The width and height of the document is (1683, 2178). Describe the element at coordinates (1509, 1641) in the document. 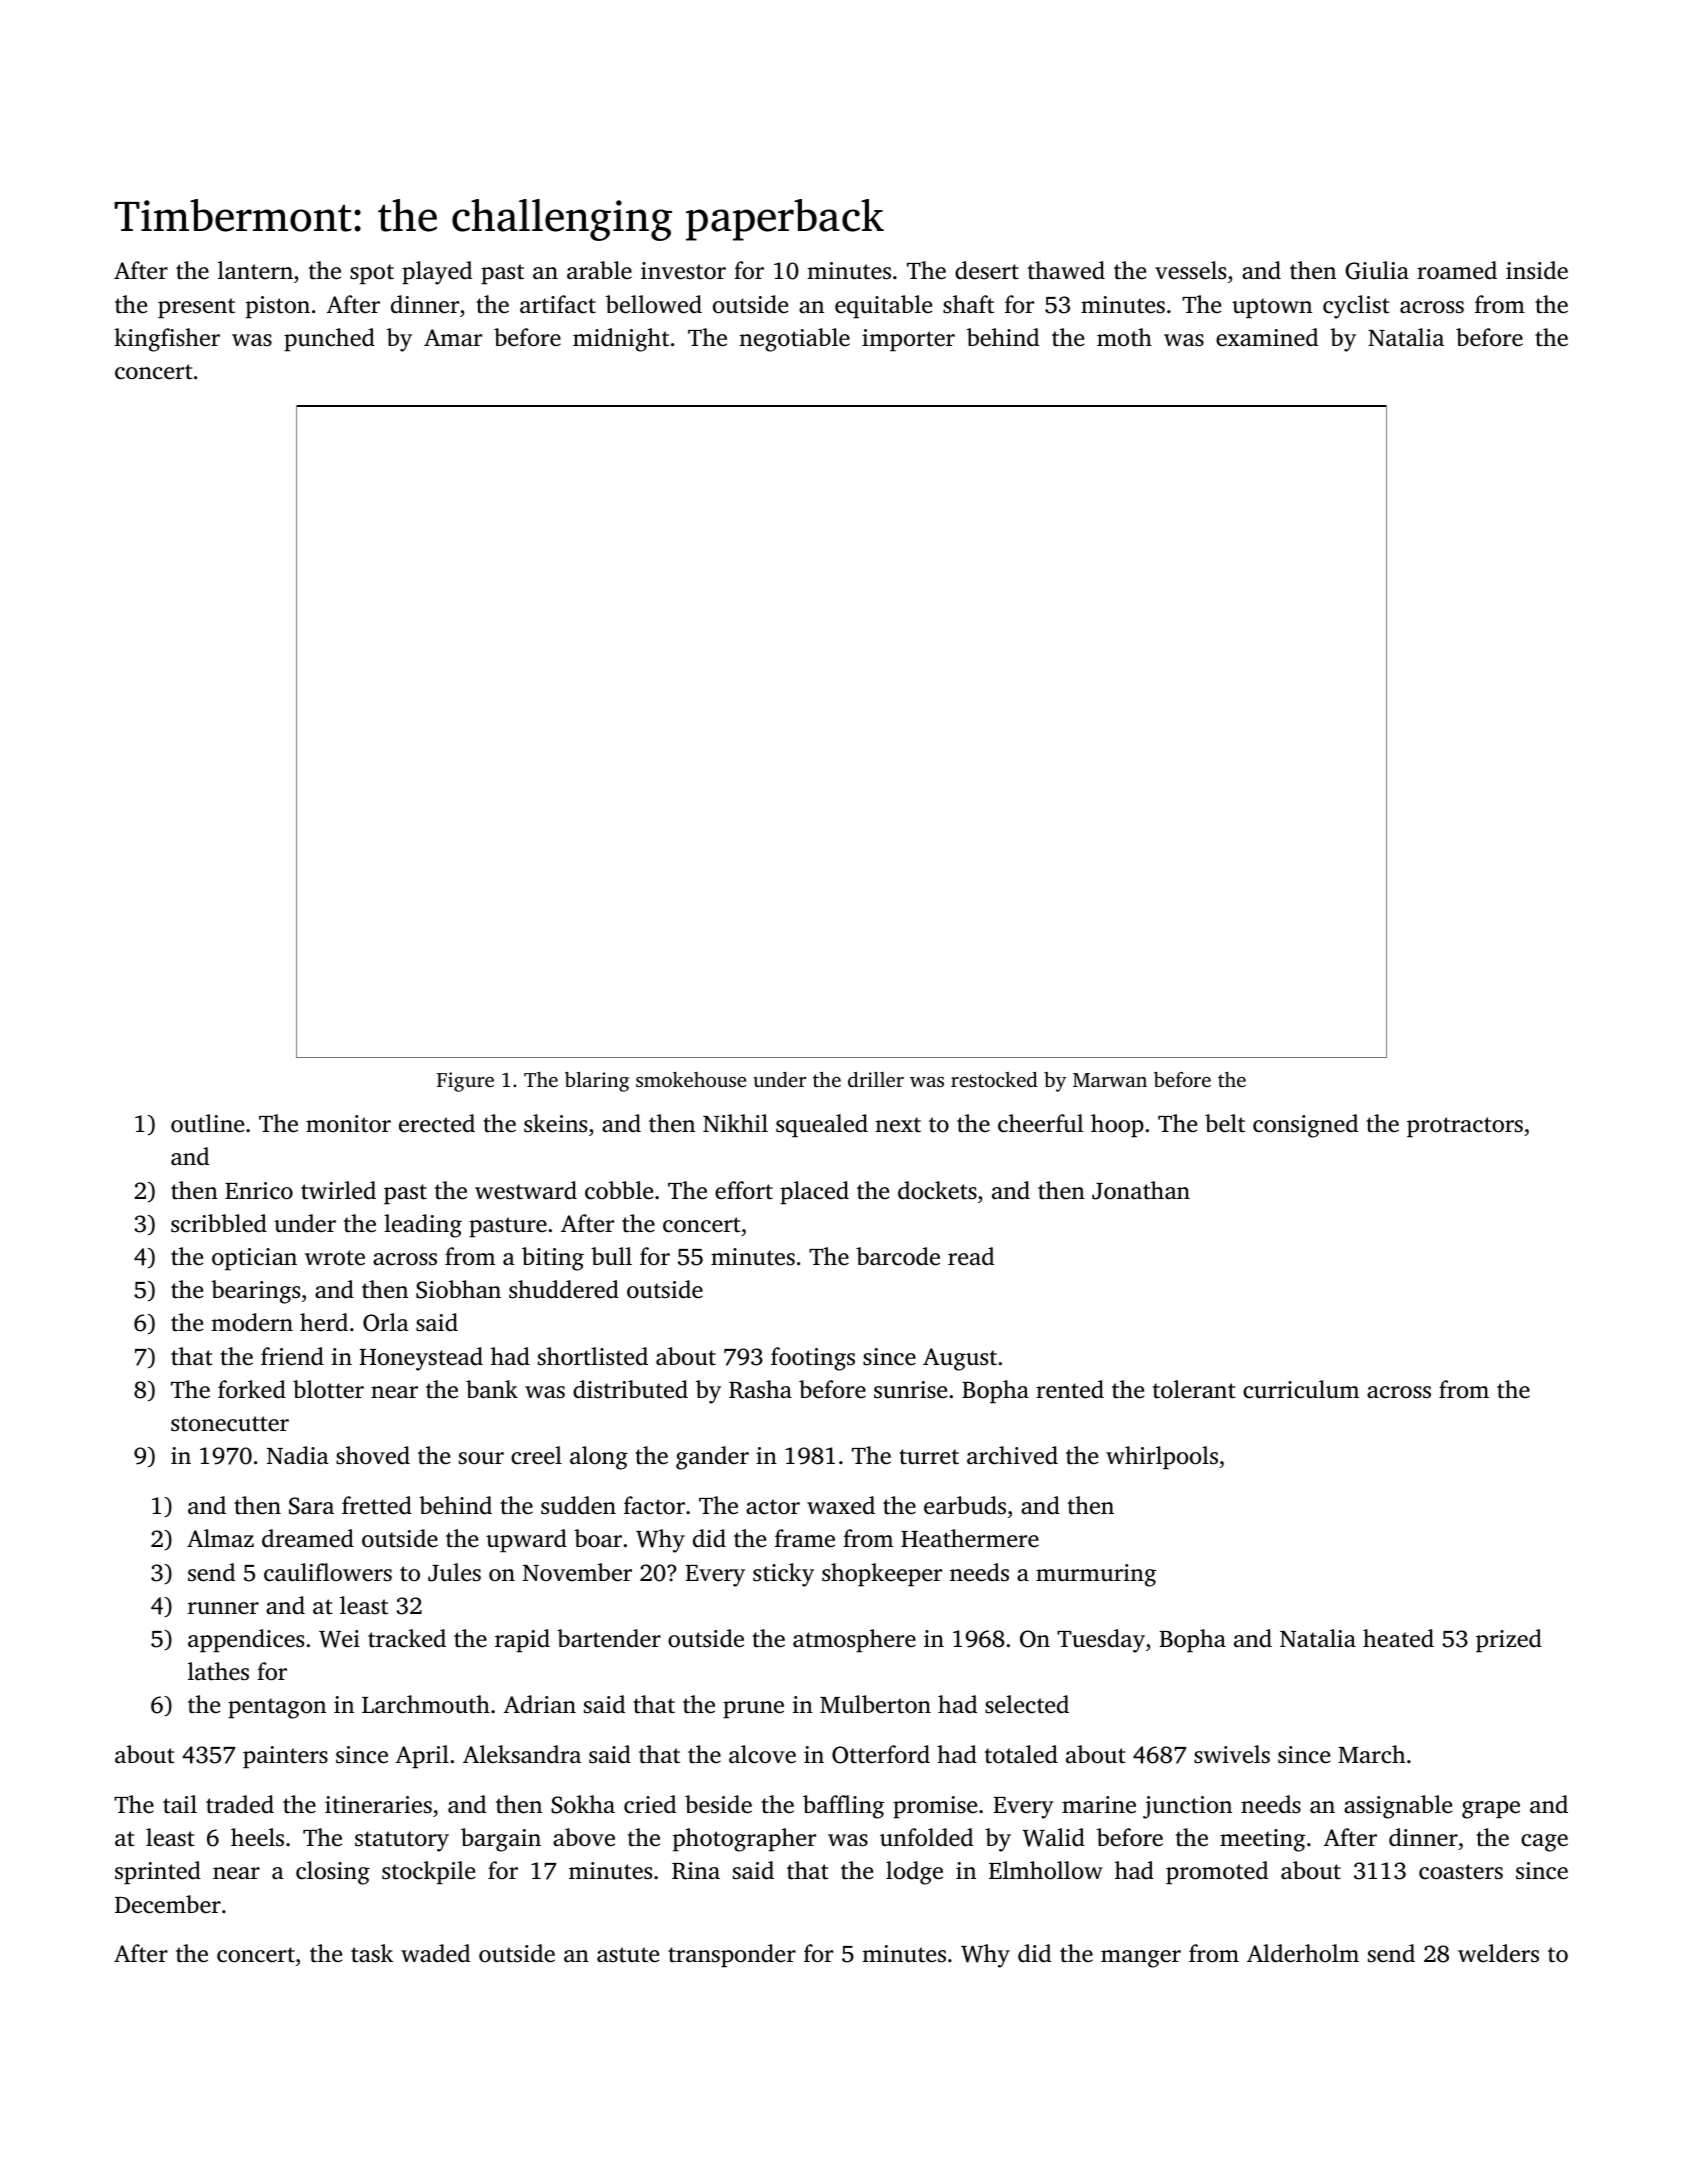

I see `prized` at that location.
